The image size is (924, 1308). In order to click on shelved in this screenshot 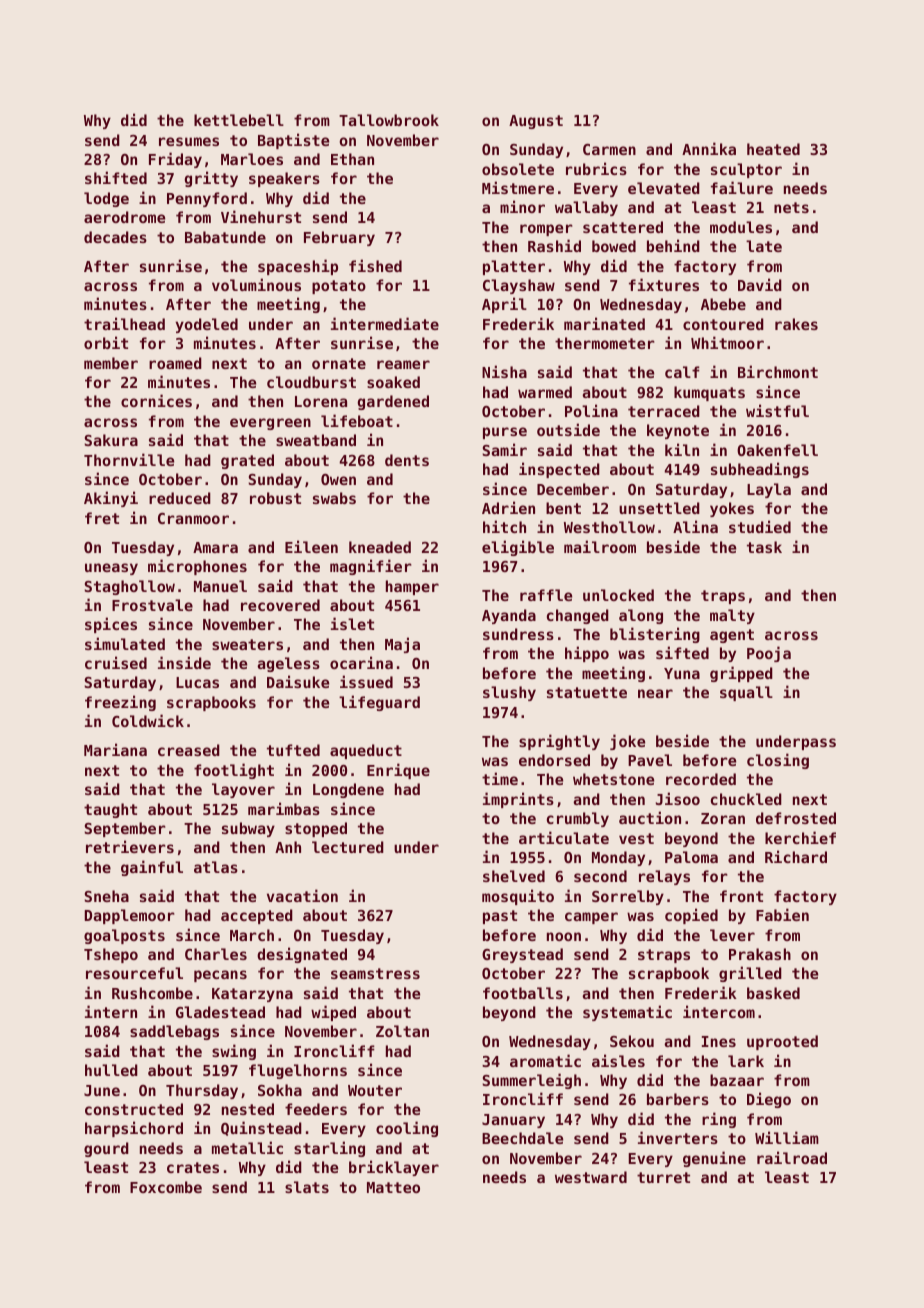, I will do `click(514, 876)`.
